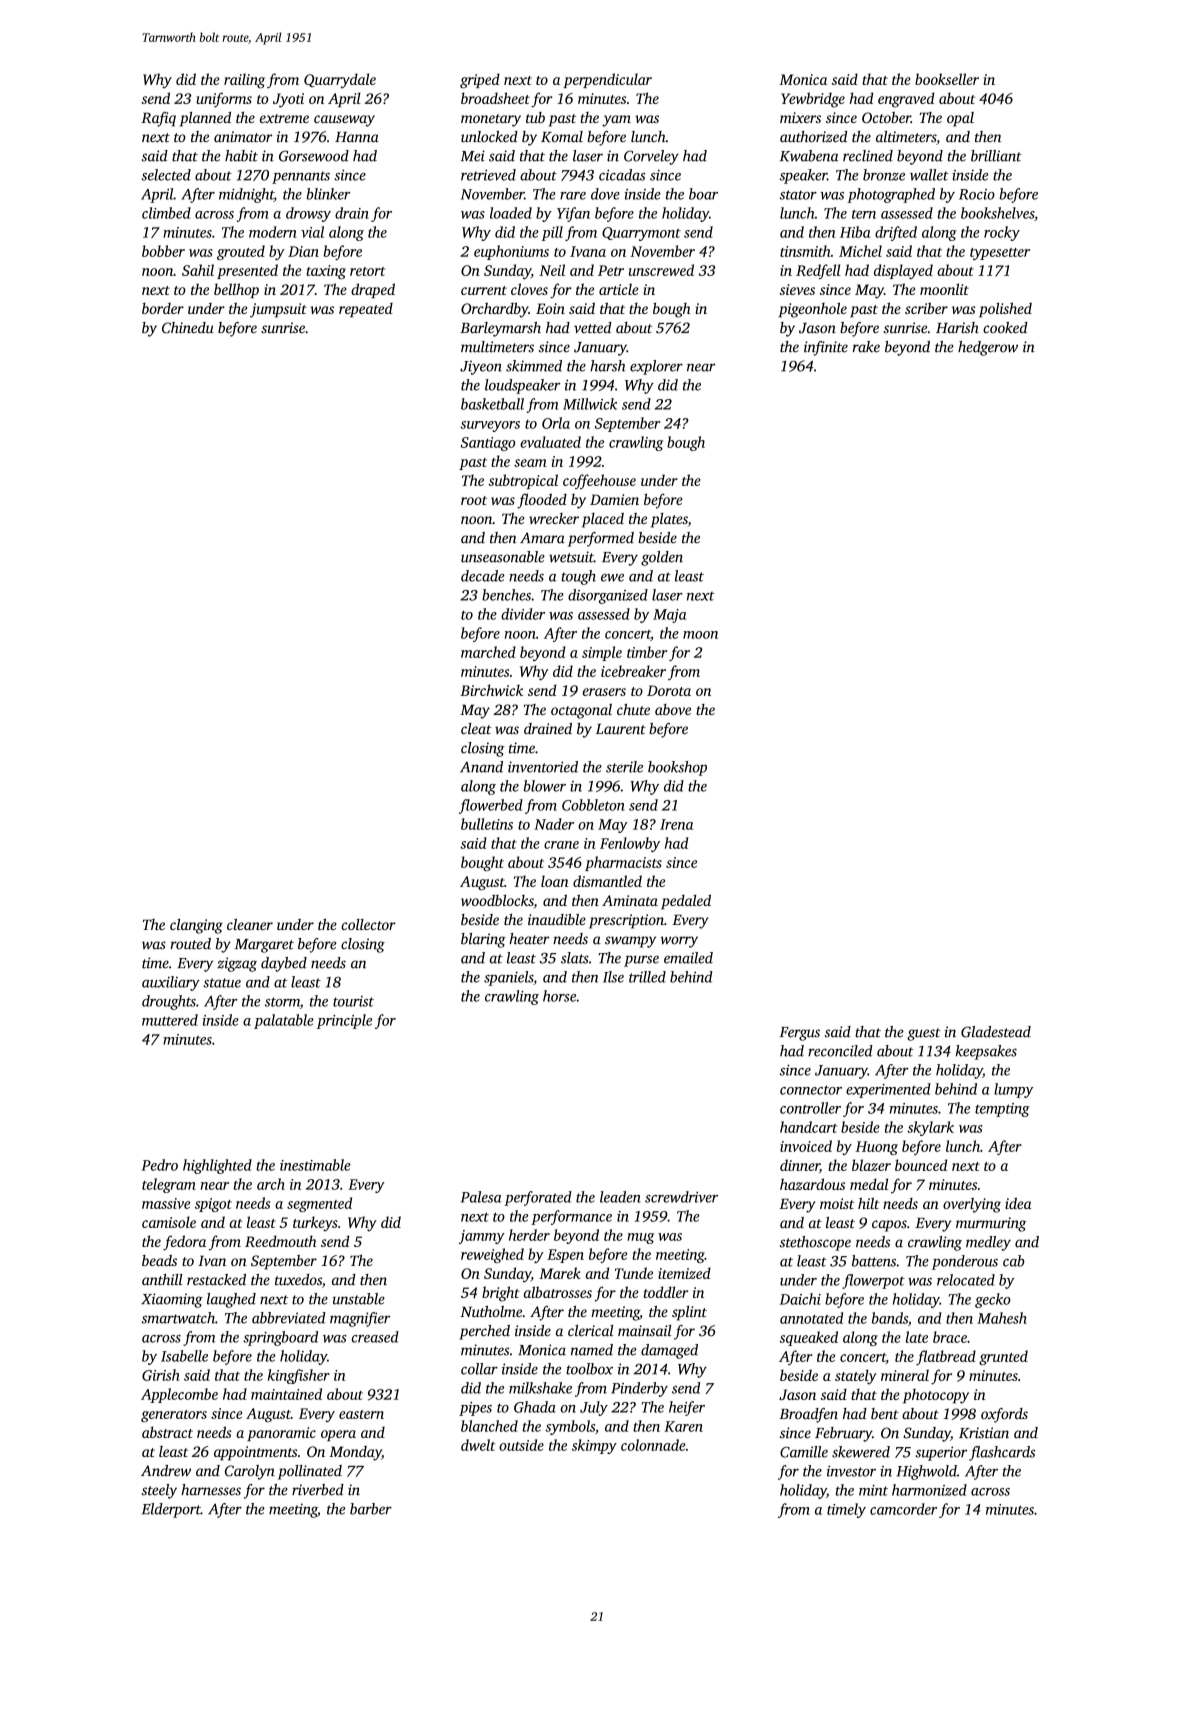 The image size is (1181, 1711). Describe the element at coordinates (686, 902) in the screenshot. I see `pedaled` at that location.
